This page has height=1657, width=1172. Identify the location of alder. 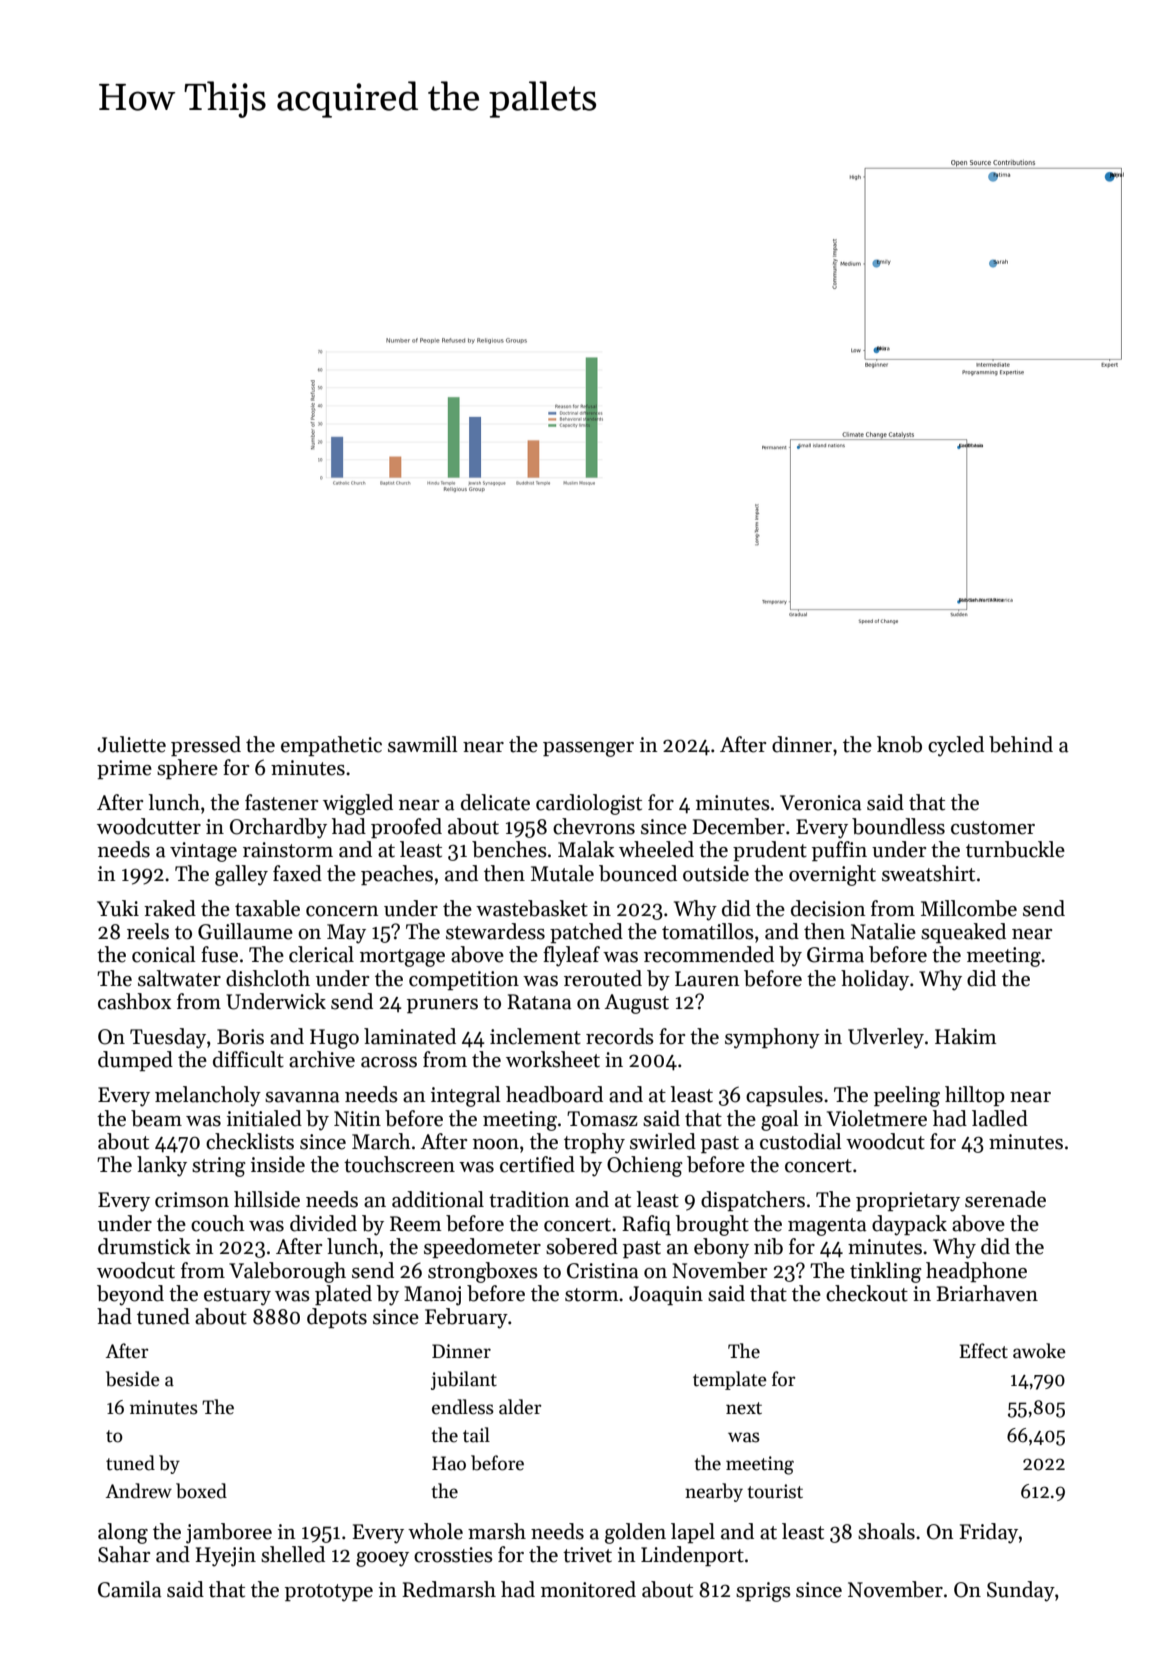
(520, 1407).
